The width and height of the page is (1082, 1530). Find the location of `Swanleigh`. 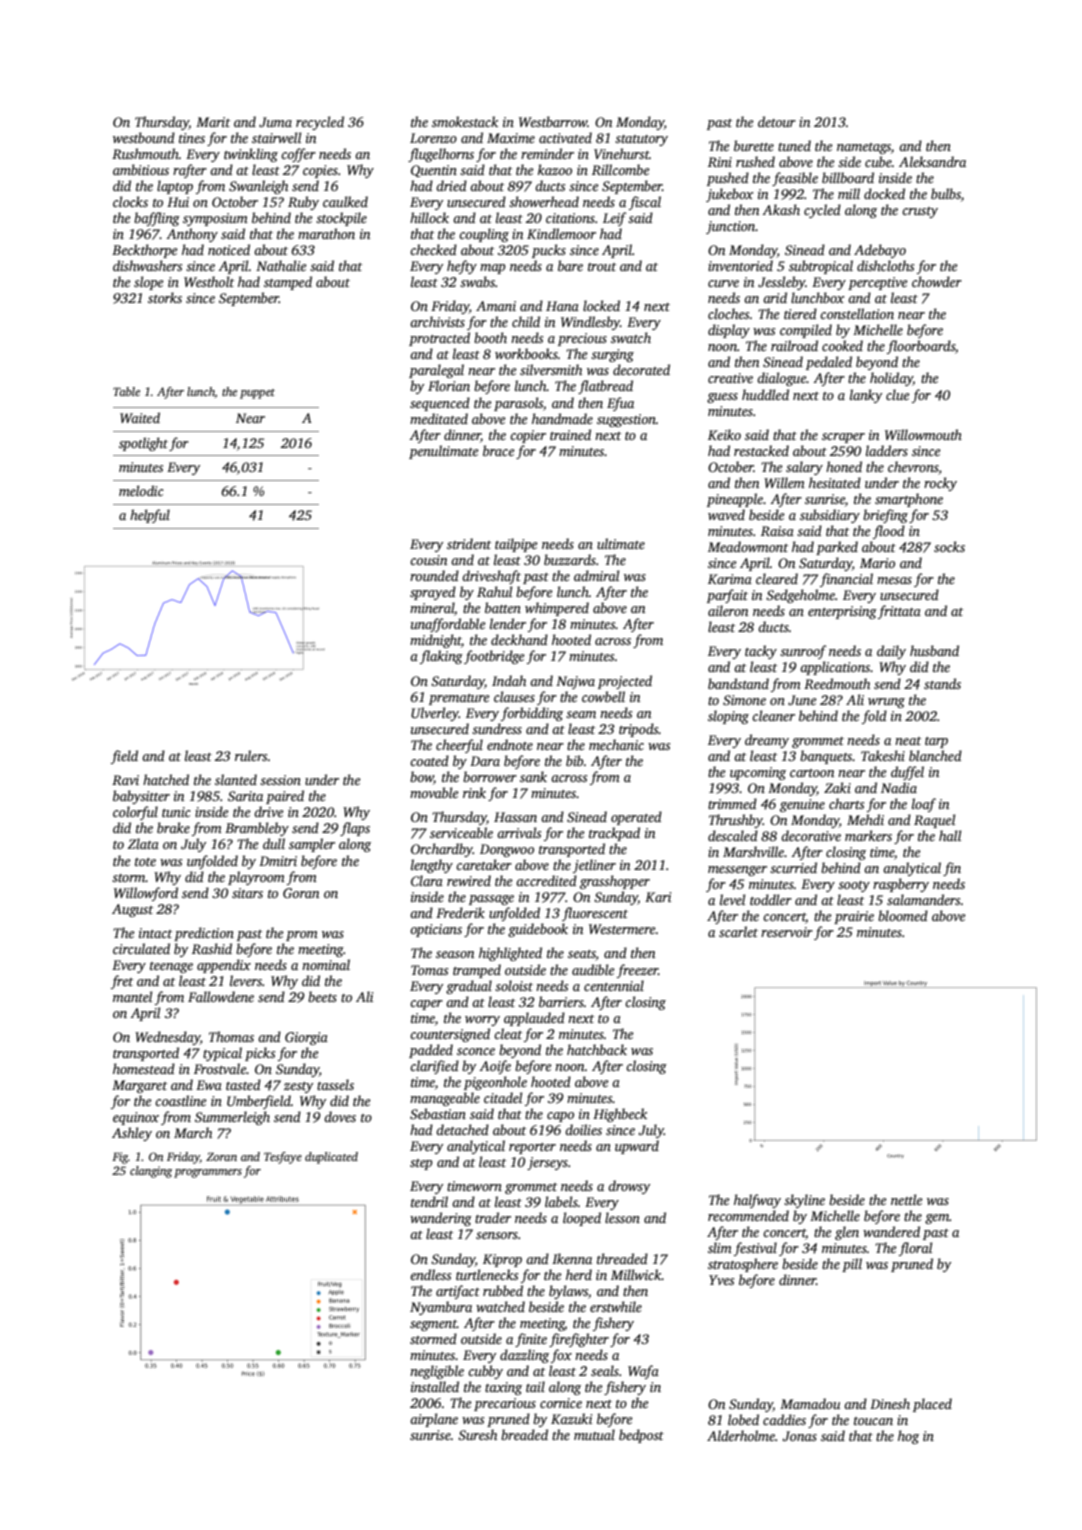

Swanleigh is located at coordinates (258, 187).
